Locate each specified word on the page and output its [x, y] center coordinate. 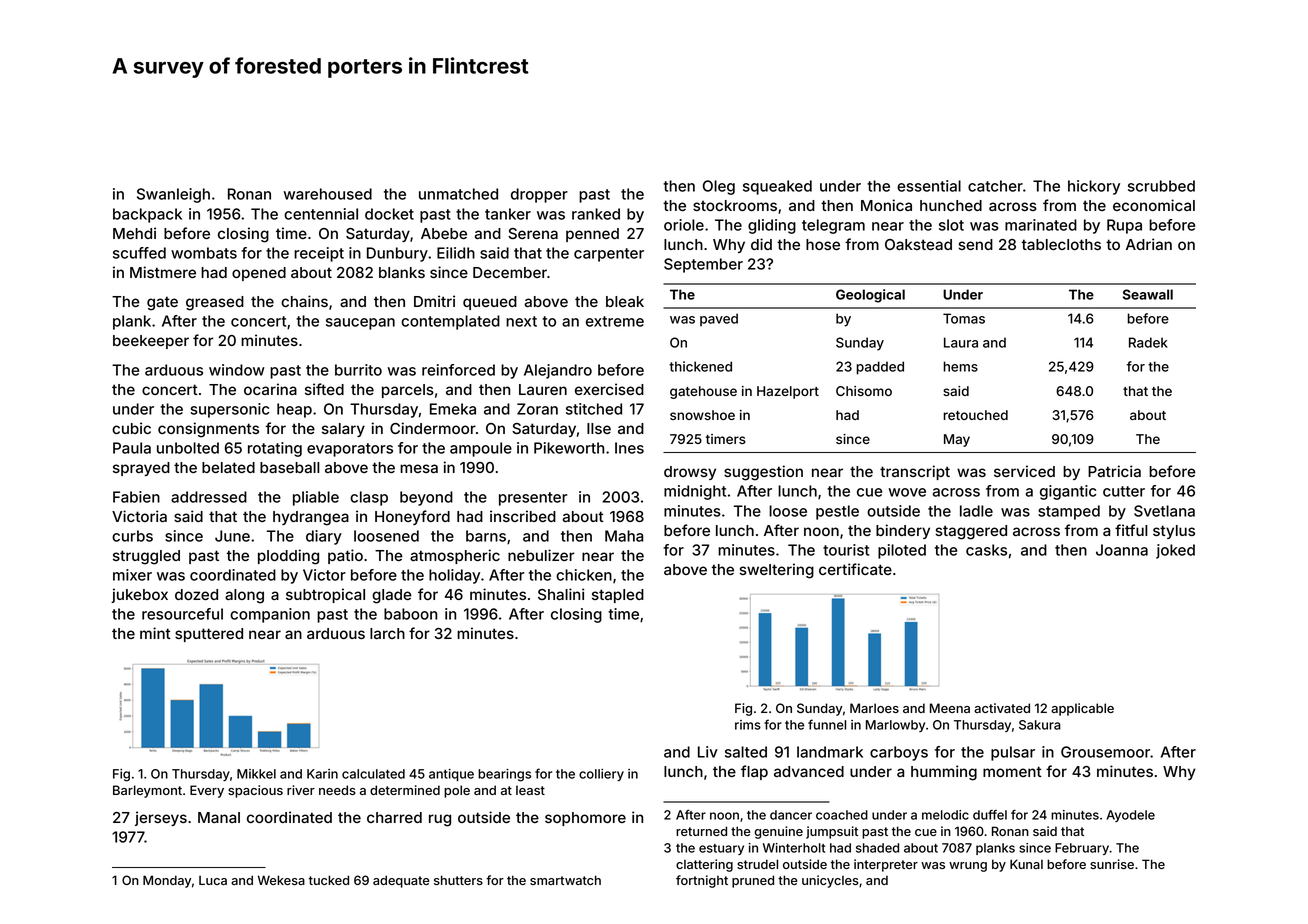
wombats [204, 253]
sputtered [209, 635]
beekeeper [151, 342]
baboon [410, 614]
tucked [329, 880]
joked [1175, 551]
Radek [1148, 342]
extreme [615, 321]
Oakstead [918, 244]
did [761, 244]
